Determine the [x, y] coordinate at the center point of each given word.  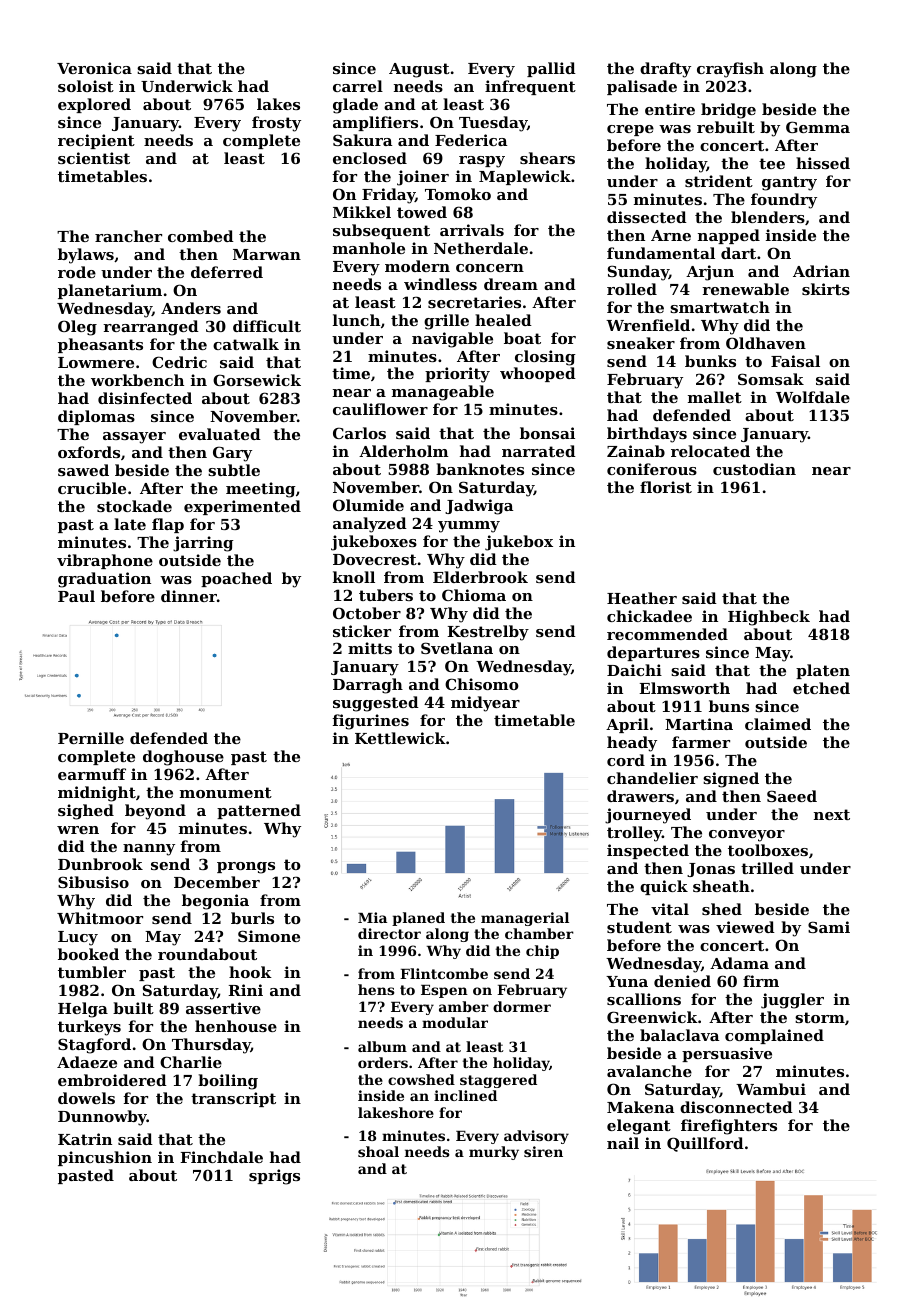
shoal [378, 1151]
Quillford [705, 1144]
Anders [191, 308]
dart [738, 253]
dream [511, 284]
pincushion [105, 1158]
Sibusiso [93, 882]
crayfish [730, 70]
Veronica [94, 68]
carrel [358, 86]
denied [682, 981]
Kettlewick [400, 738]
